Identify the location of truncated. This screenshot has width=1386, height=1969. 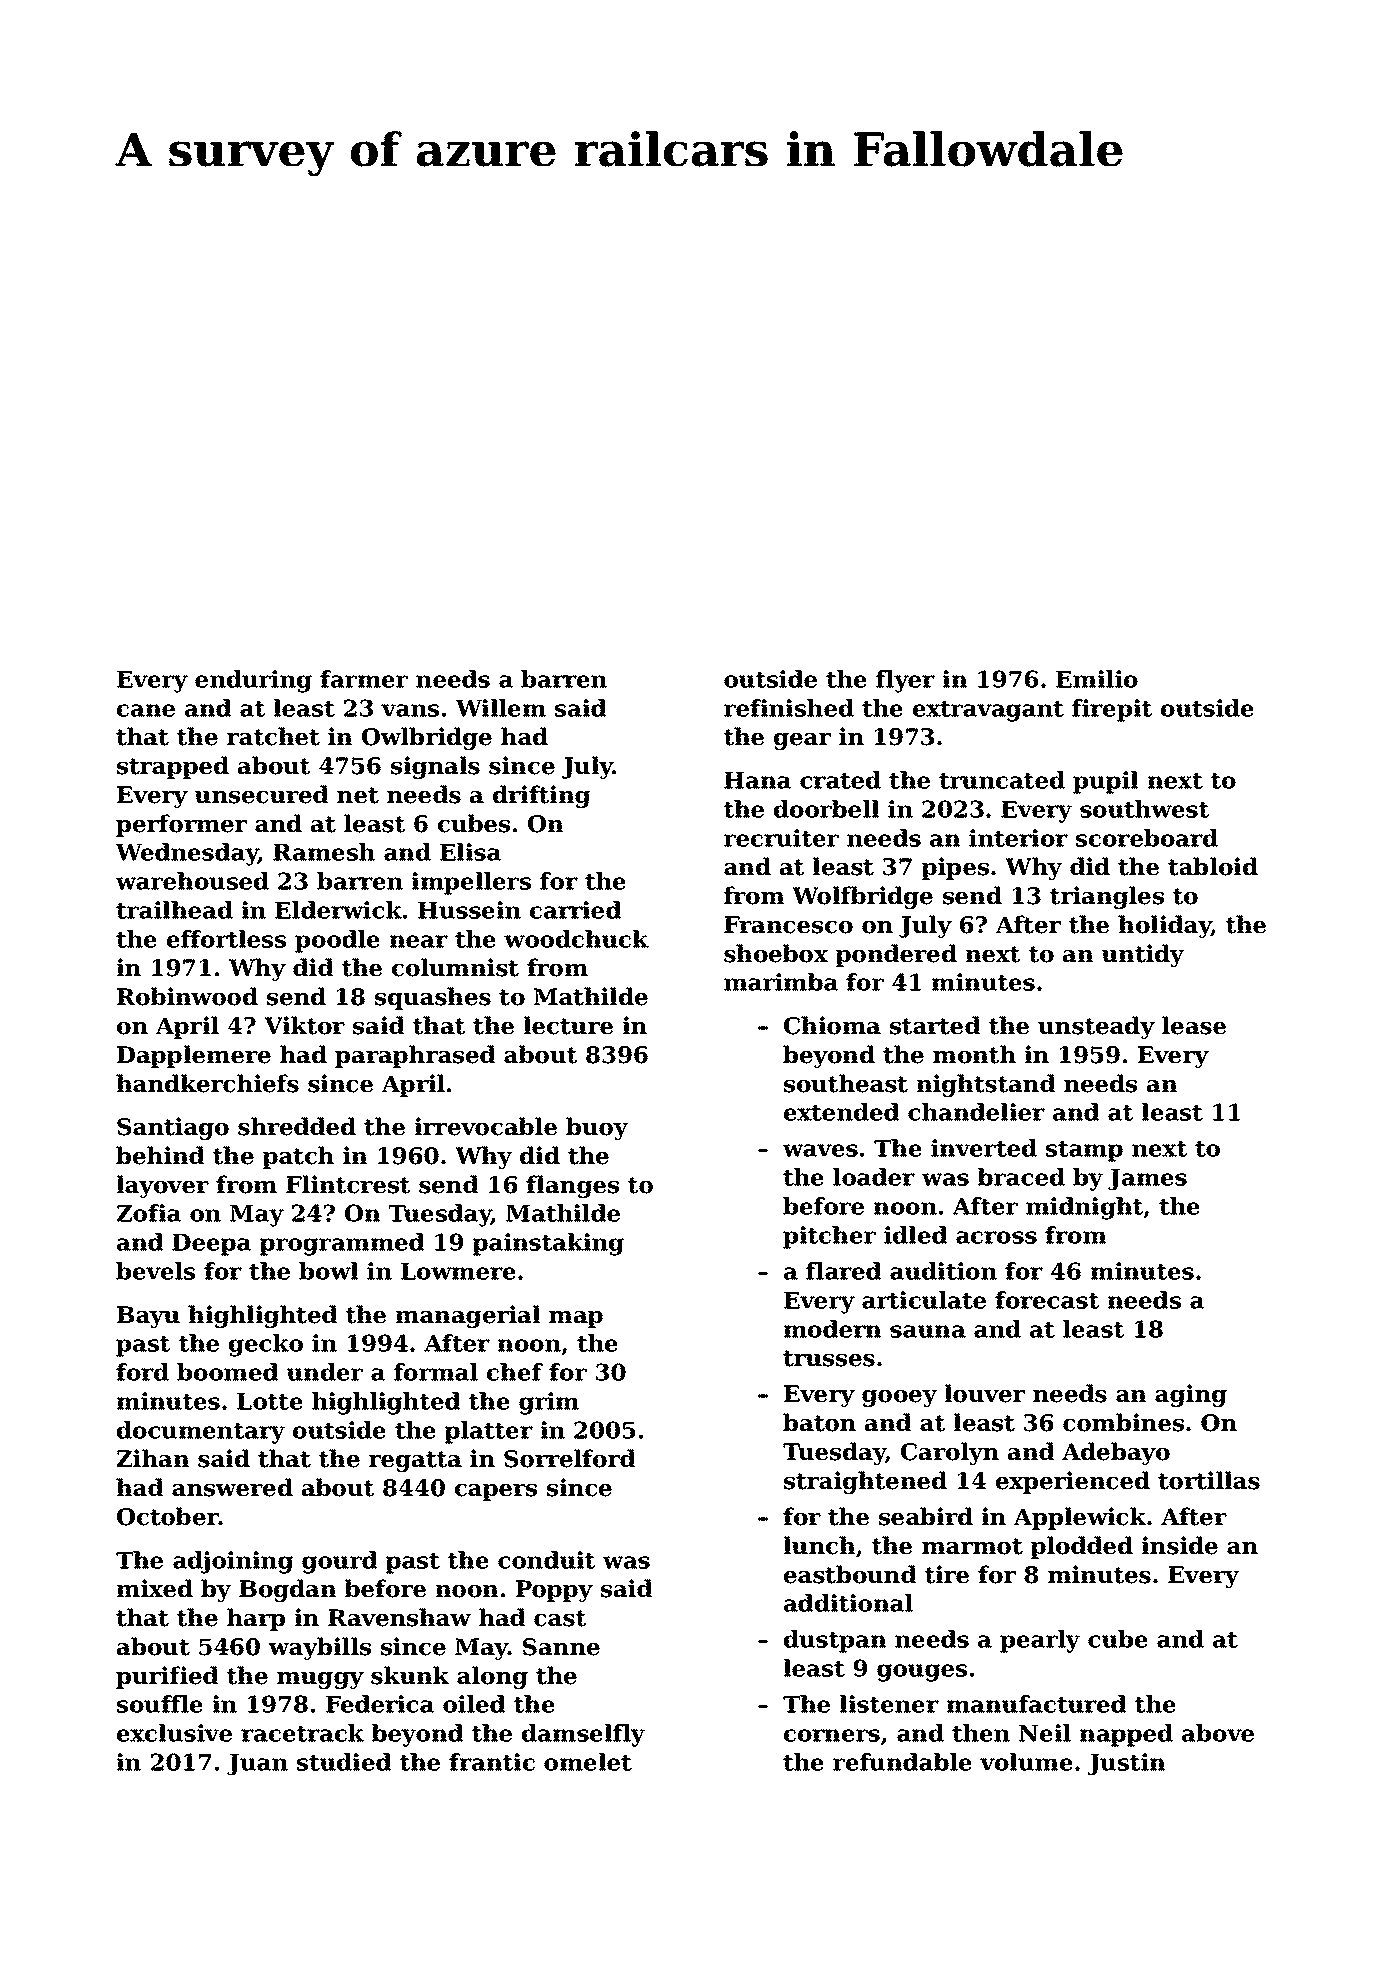
(1002, 780).
